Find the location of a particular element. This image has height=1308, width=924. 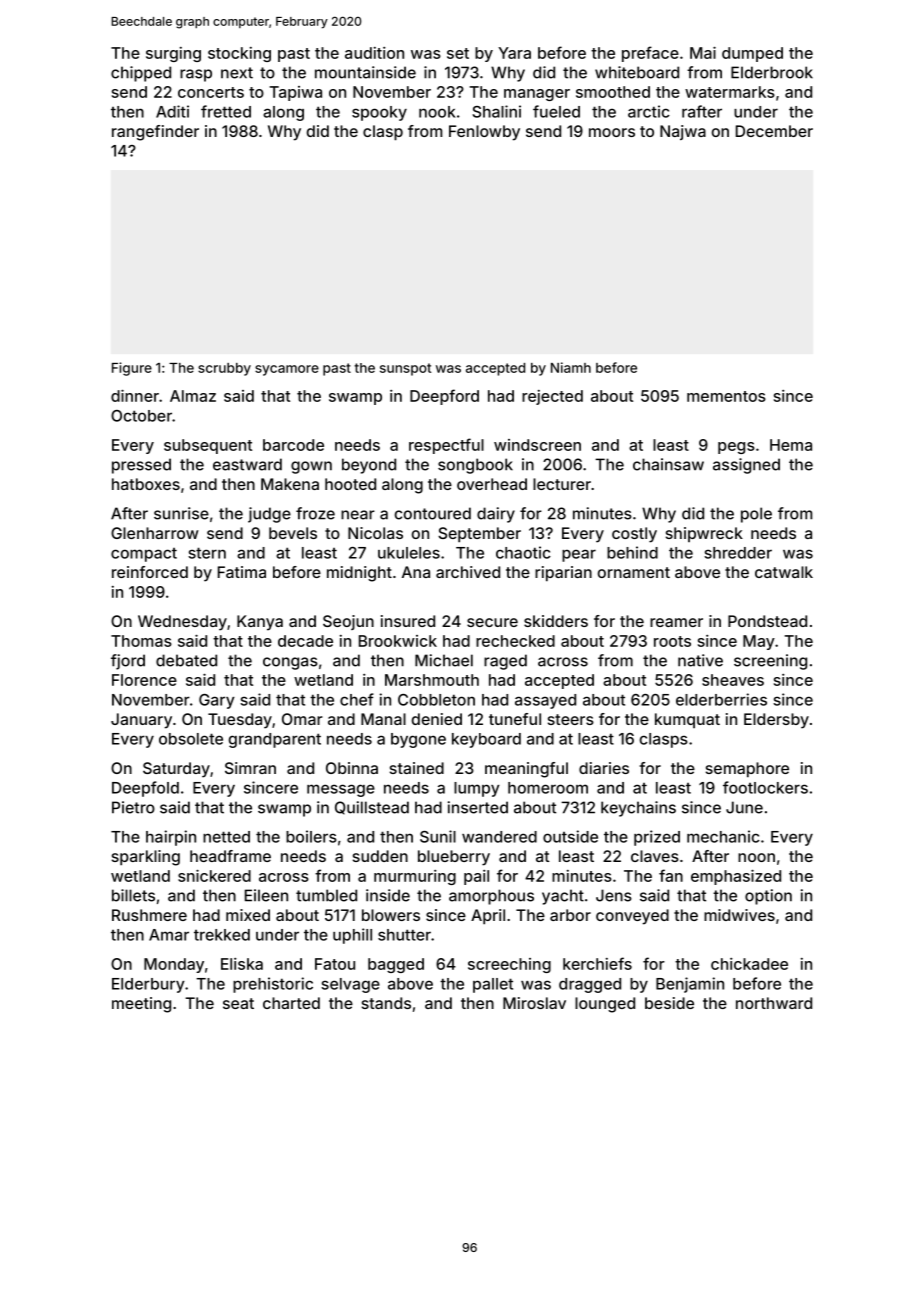

January is located at coordinates (141, 721).
